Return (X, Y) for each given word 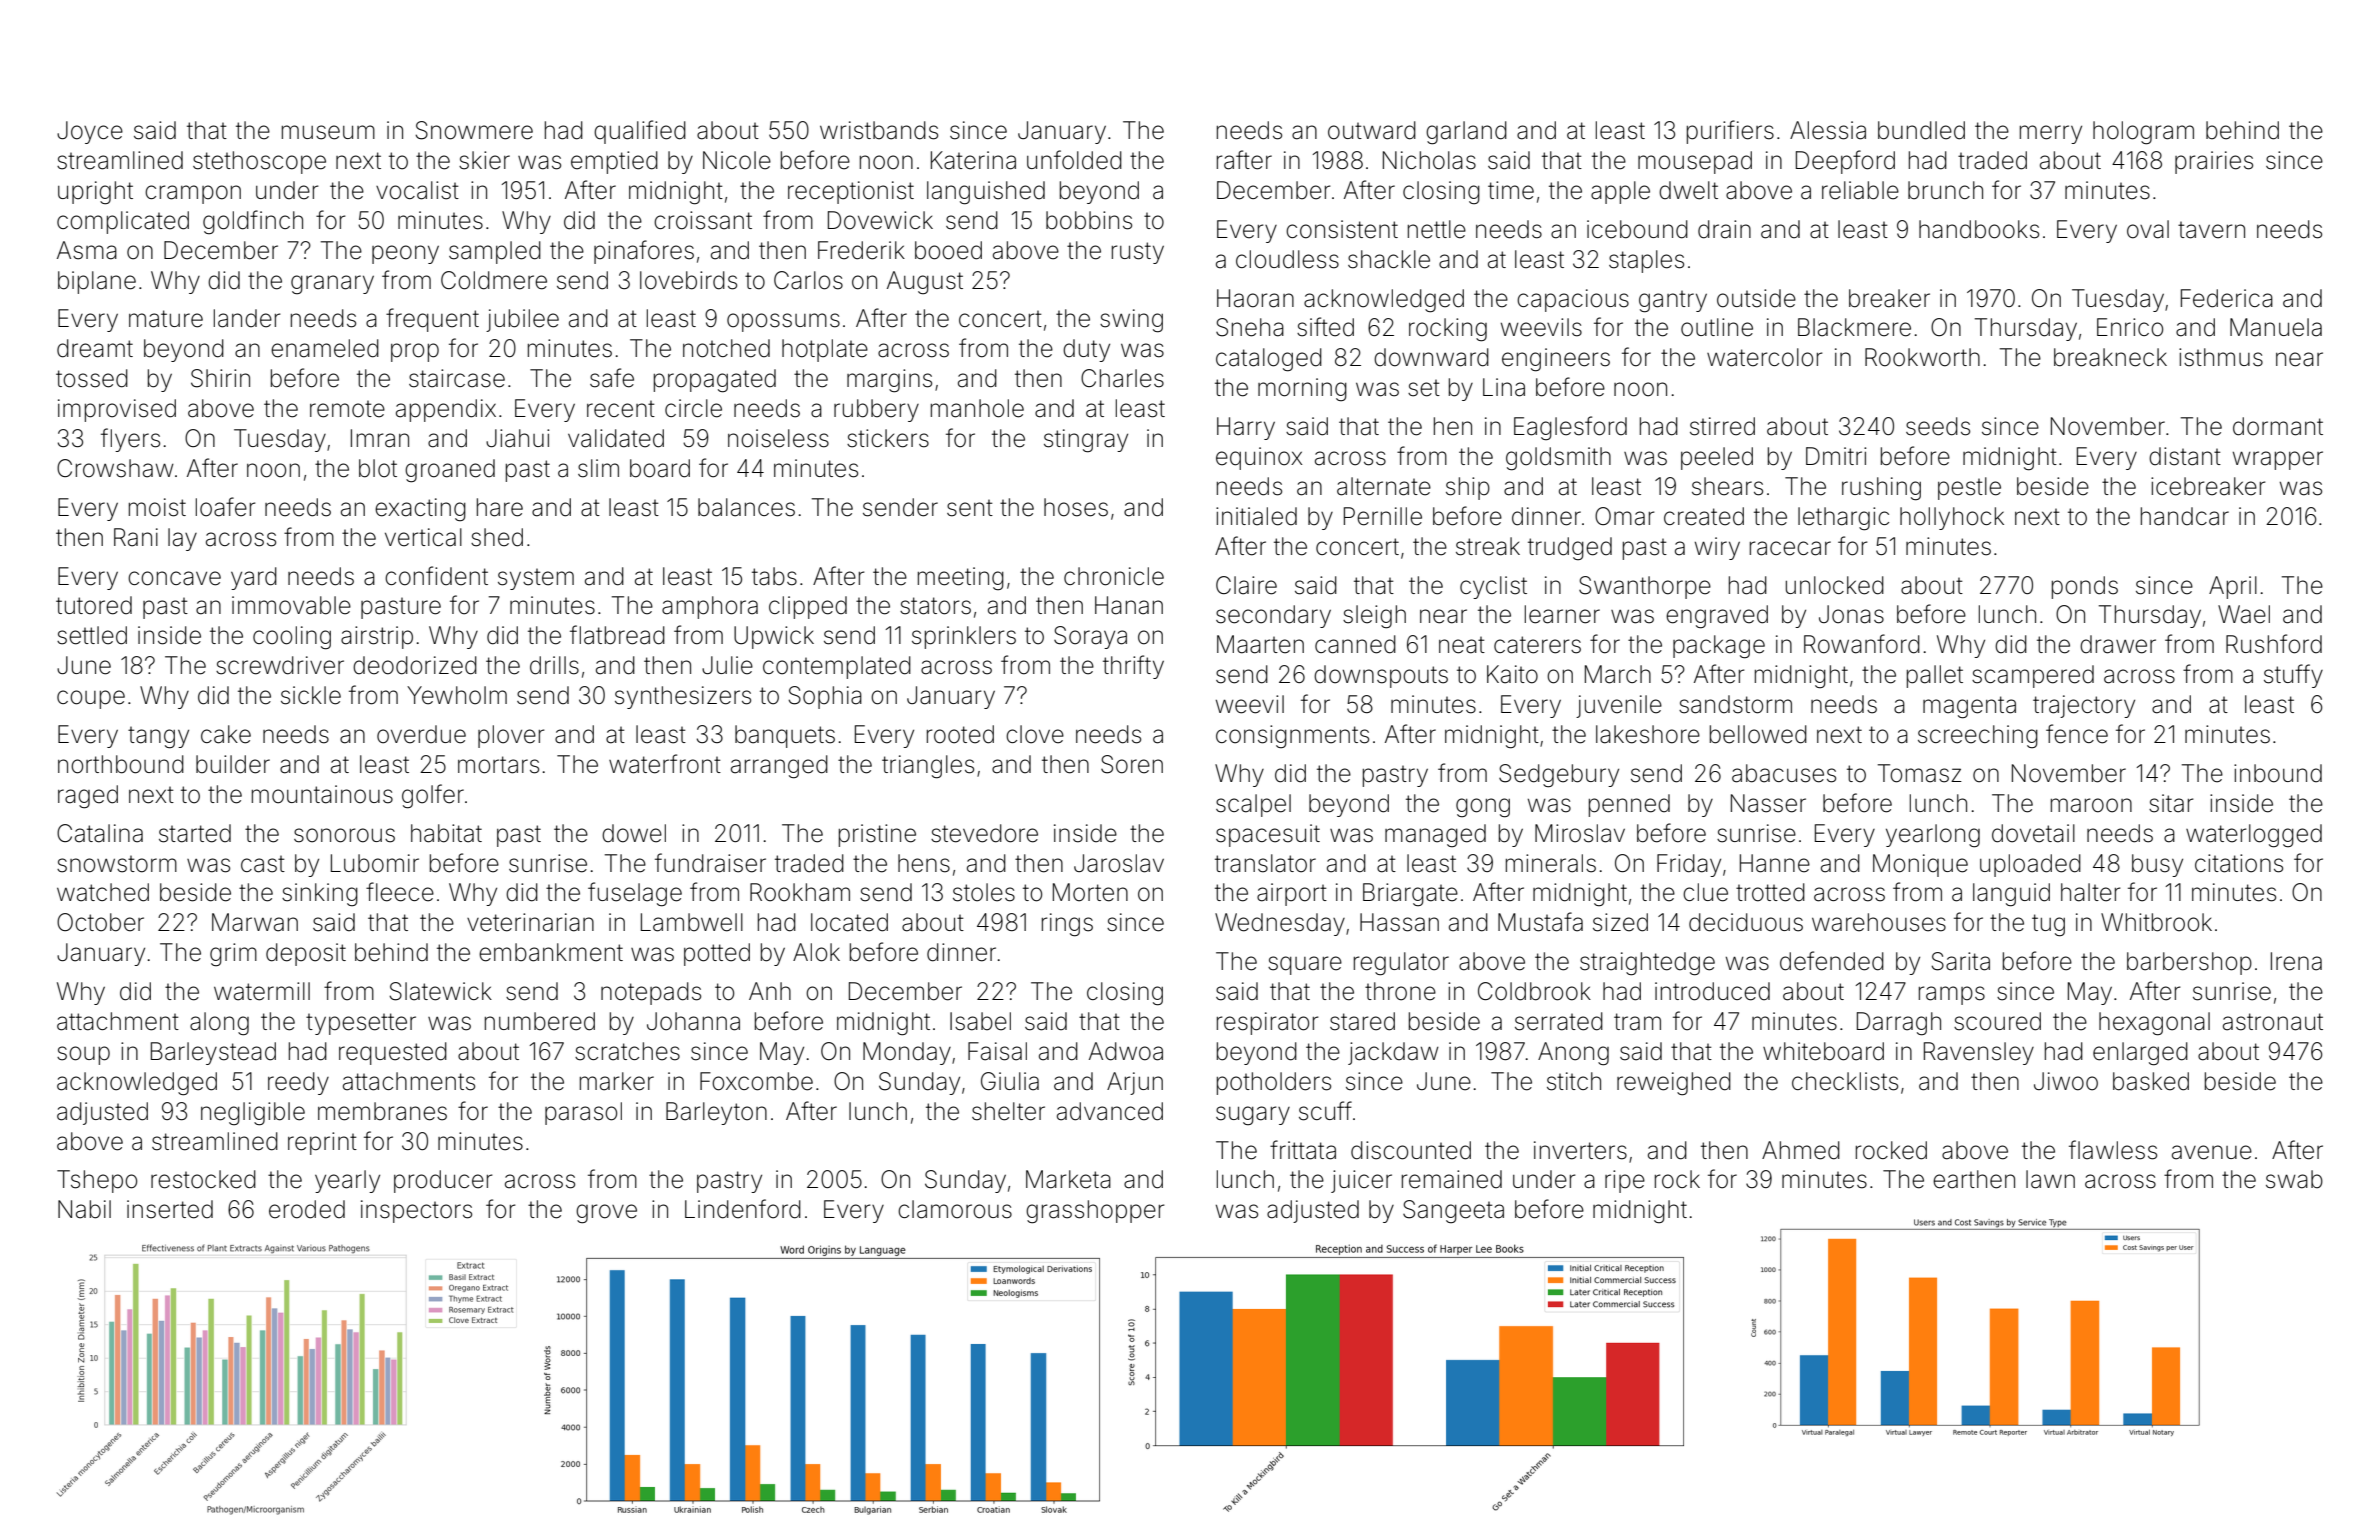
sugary (1253, 1115)
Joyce (90, 132)
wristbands (879, 130)
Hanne (1775, 863)
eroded (307, 1209)
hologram (2143, 133)
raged (88, 797)
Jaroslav (1119, 863)
